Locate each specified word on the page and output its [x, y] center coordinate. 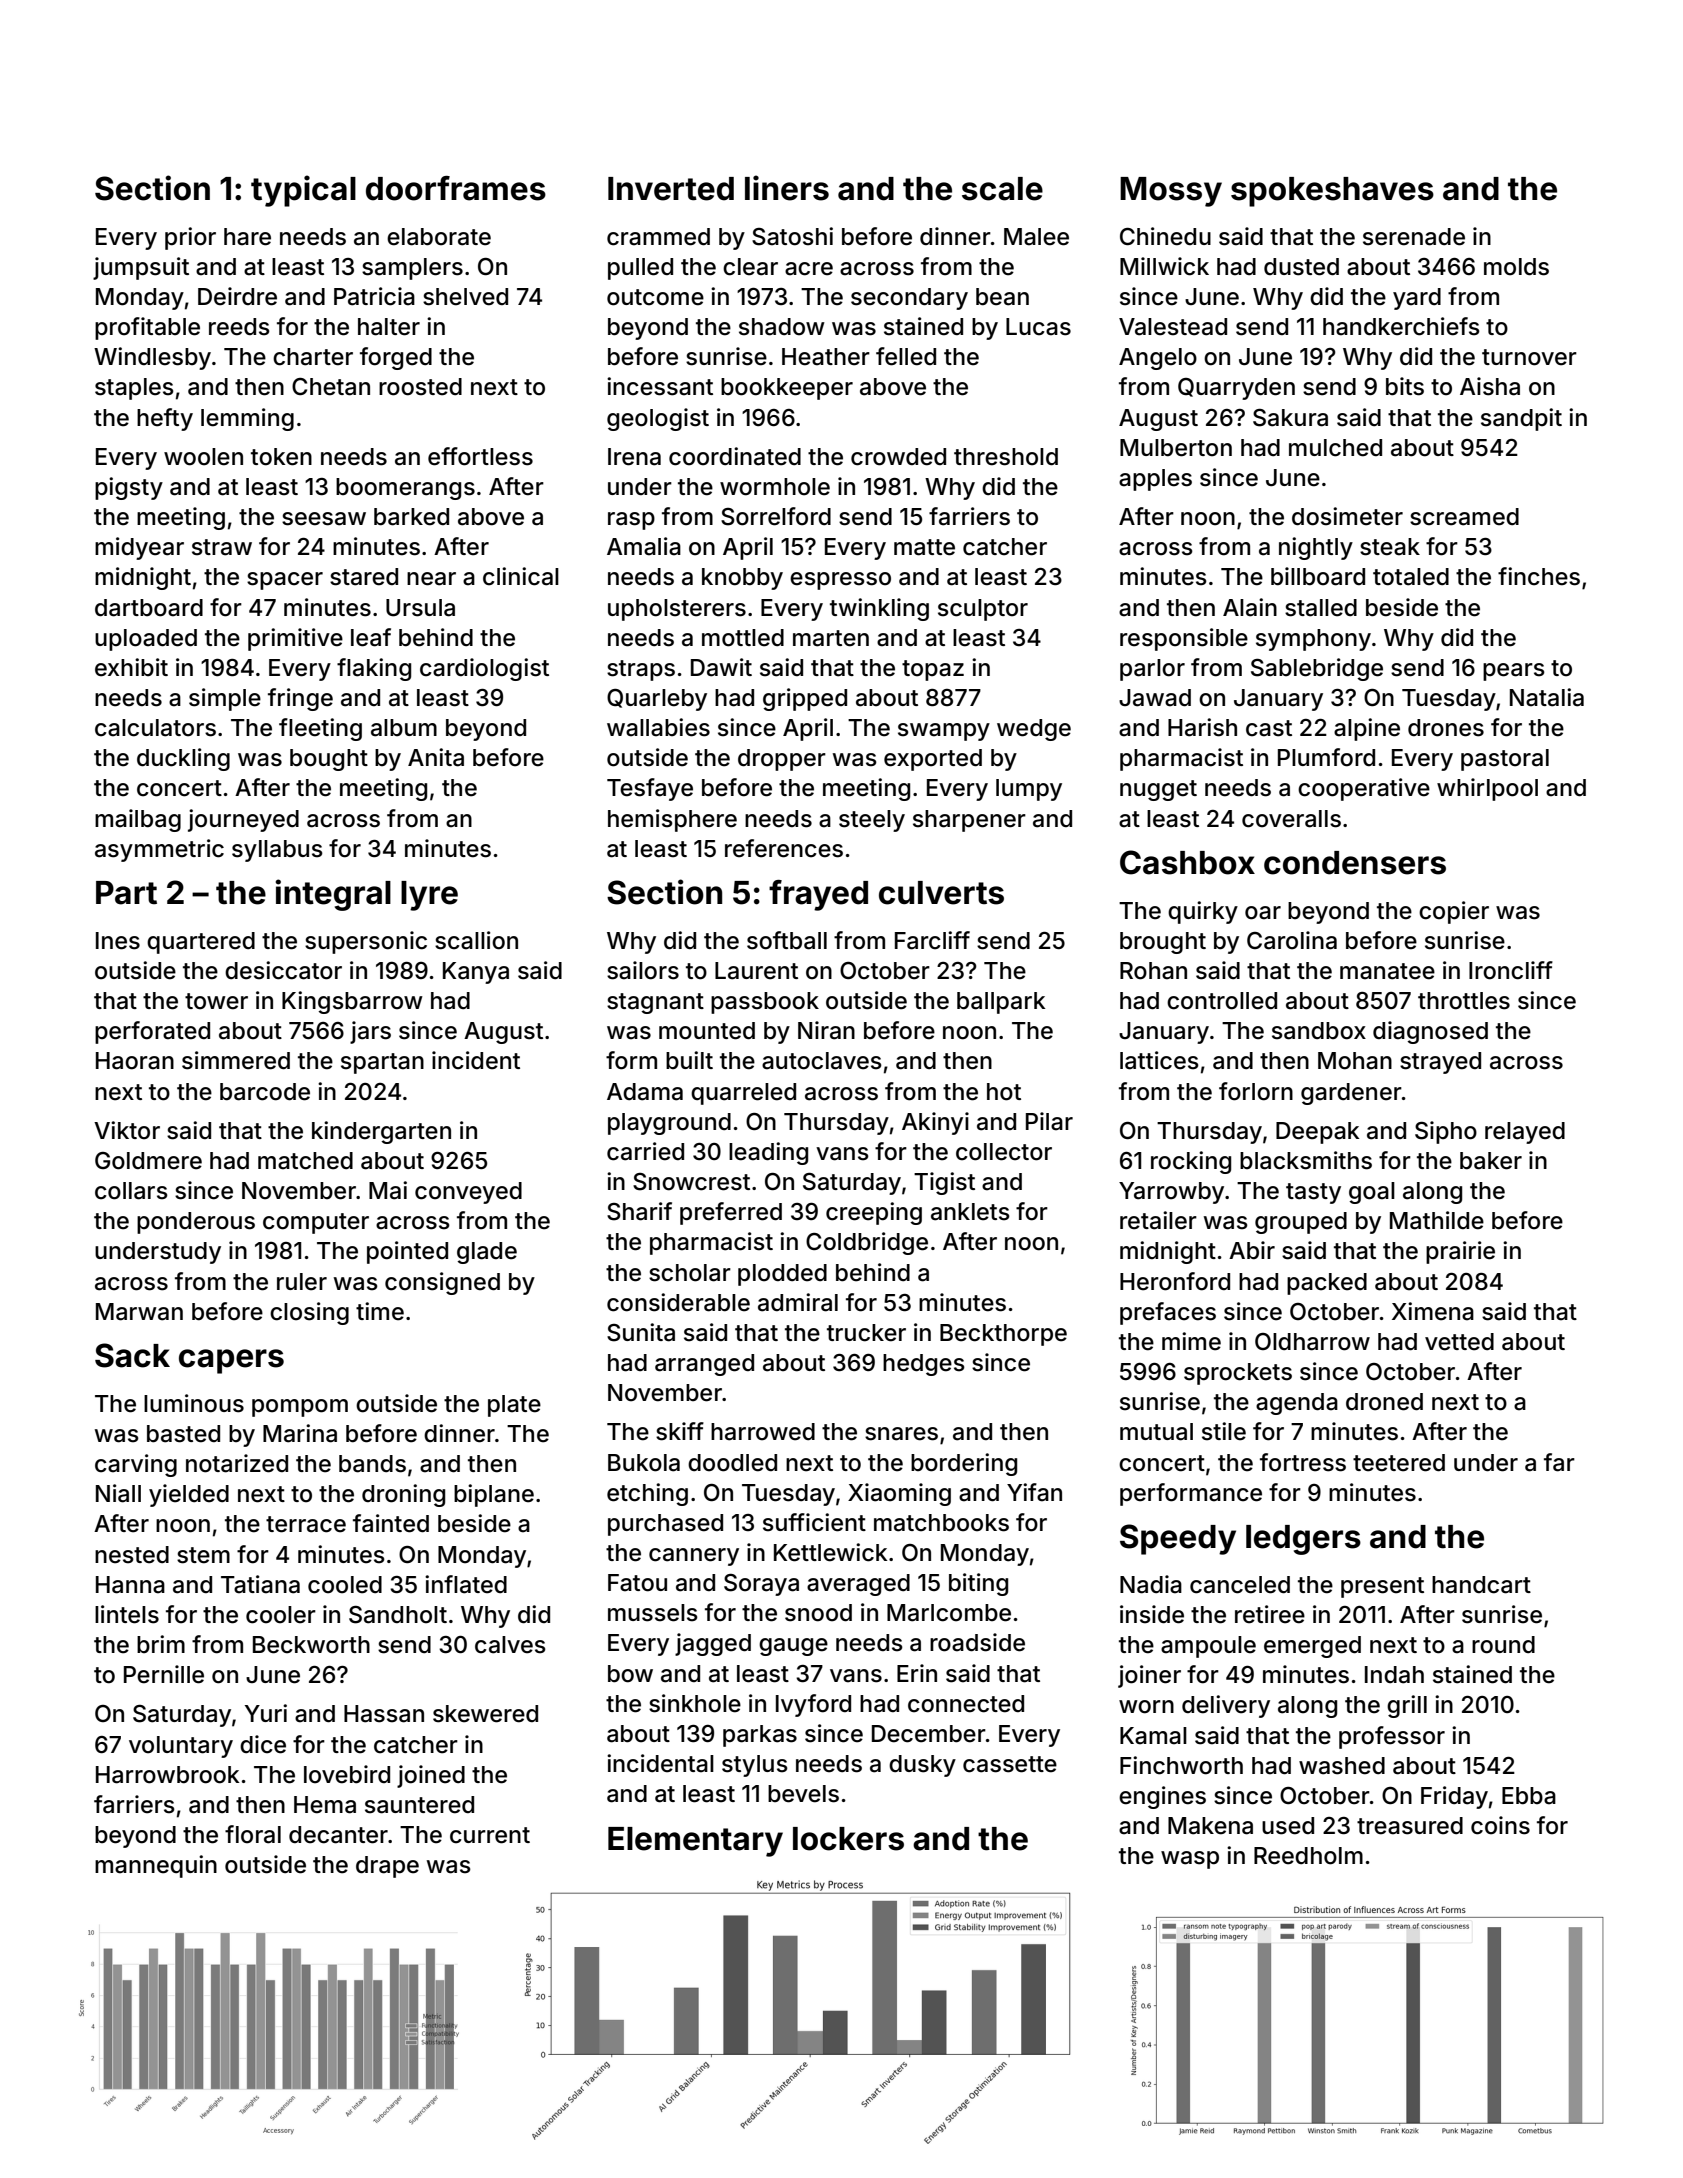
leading [768, 1153]
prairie [1460, 1252]
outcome [655, 297]
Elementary [695, 1842]
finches [1539, 576]
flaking [374, 669]
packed [1327, 1284]
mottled [743, 638]
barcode [265, 1092]
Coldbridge [867, 1243]
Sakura [1290, 418]
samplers [412, 269]
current [490, 1835]
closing [309, 1313]
